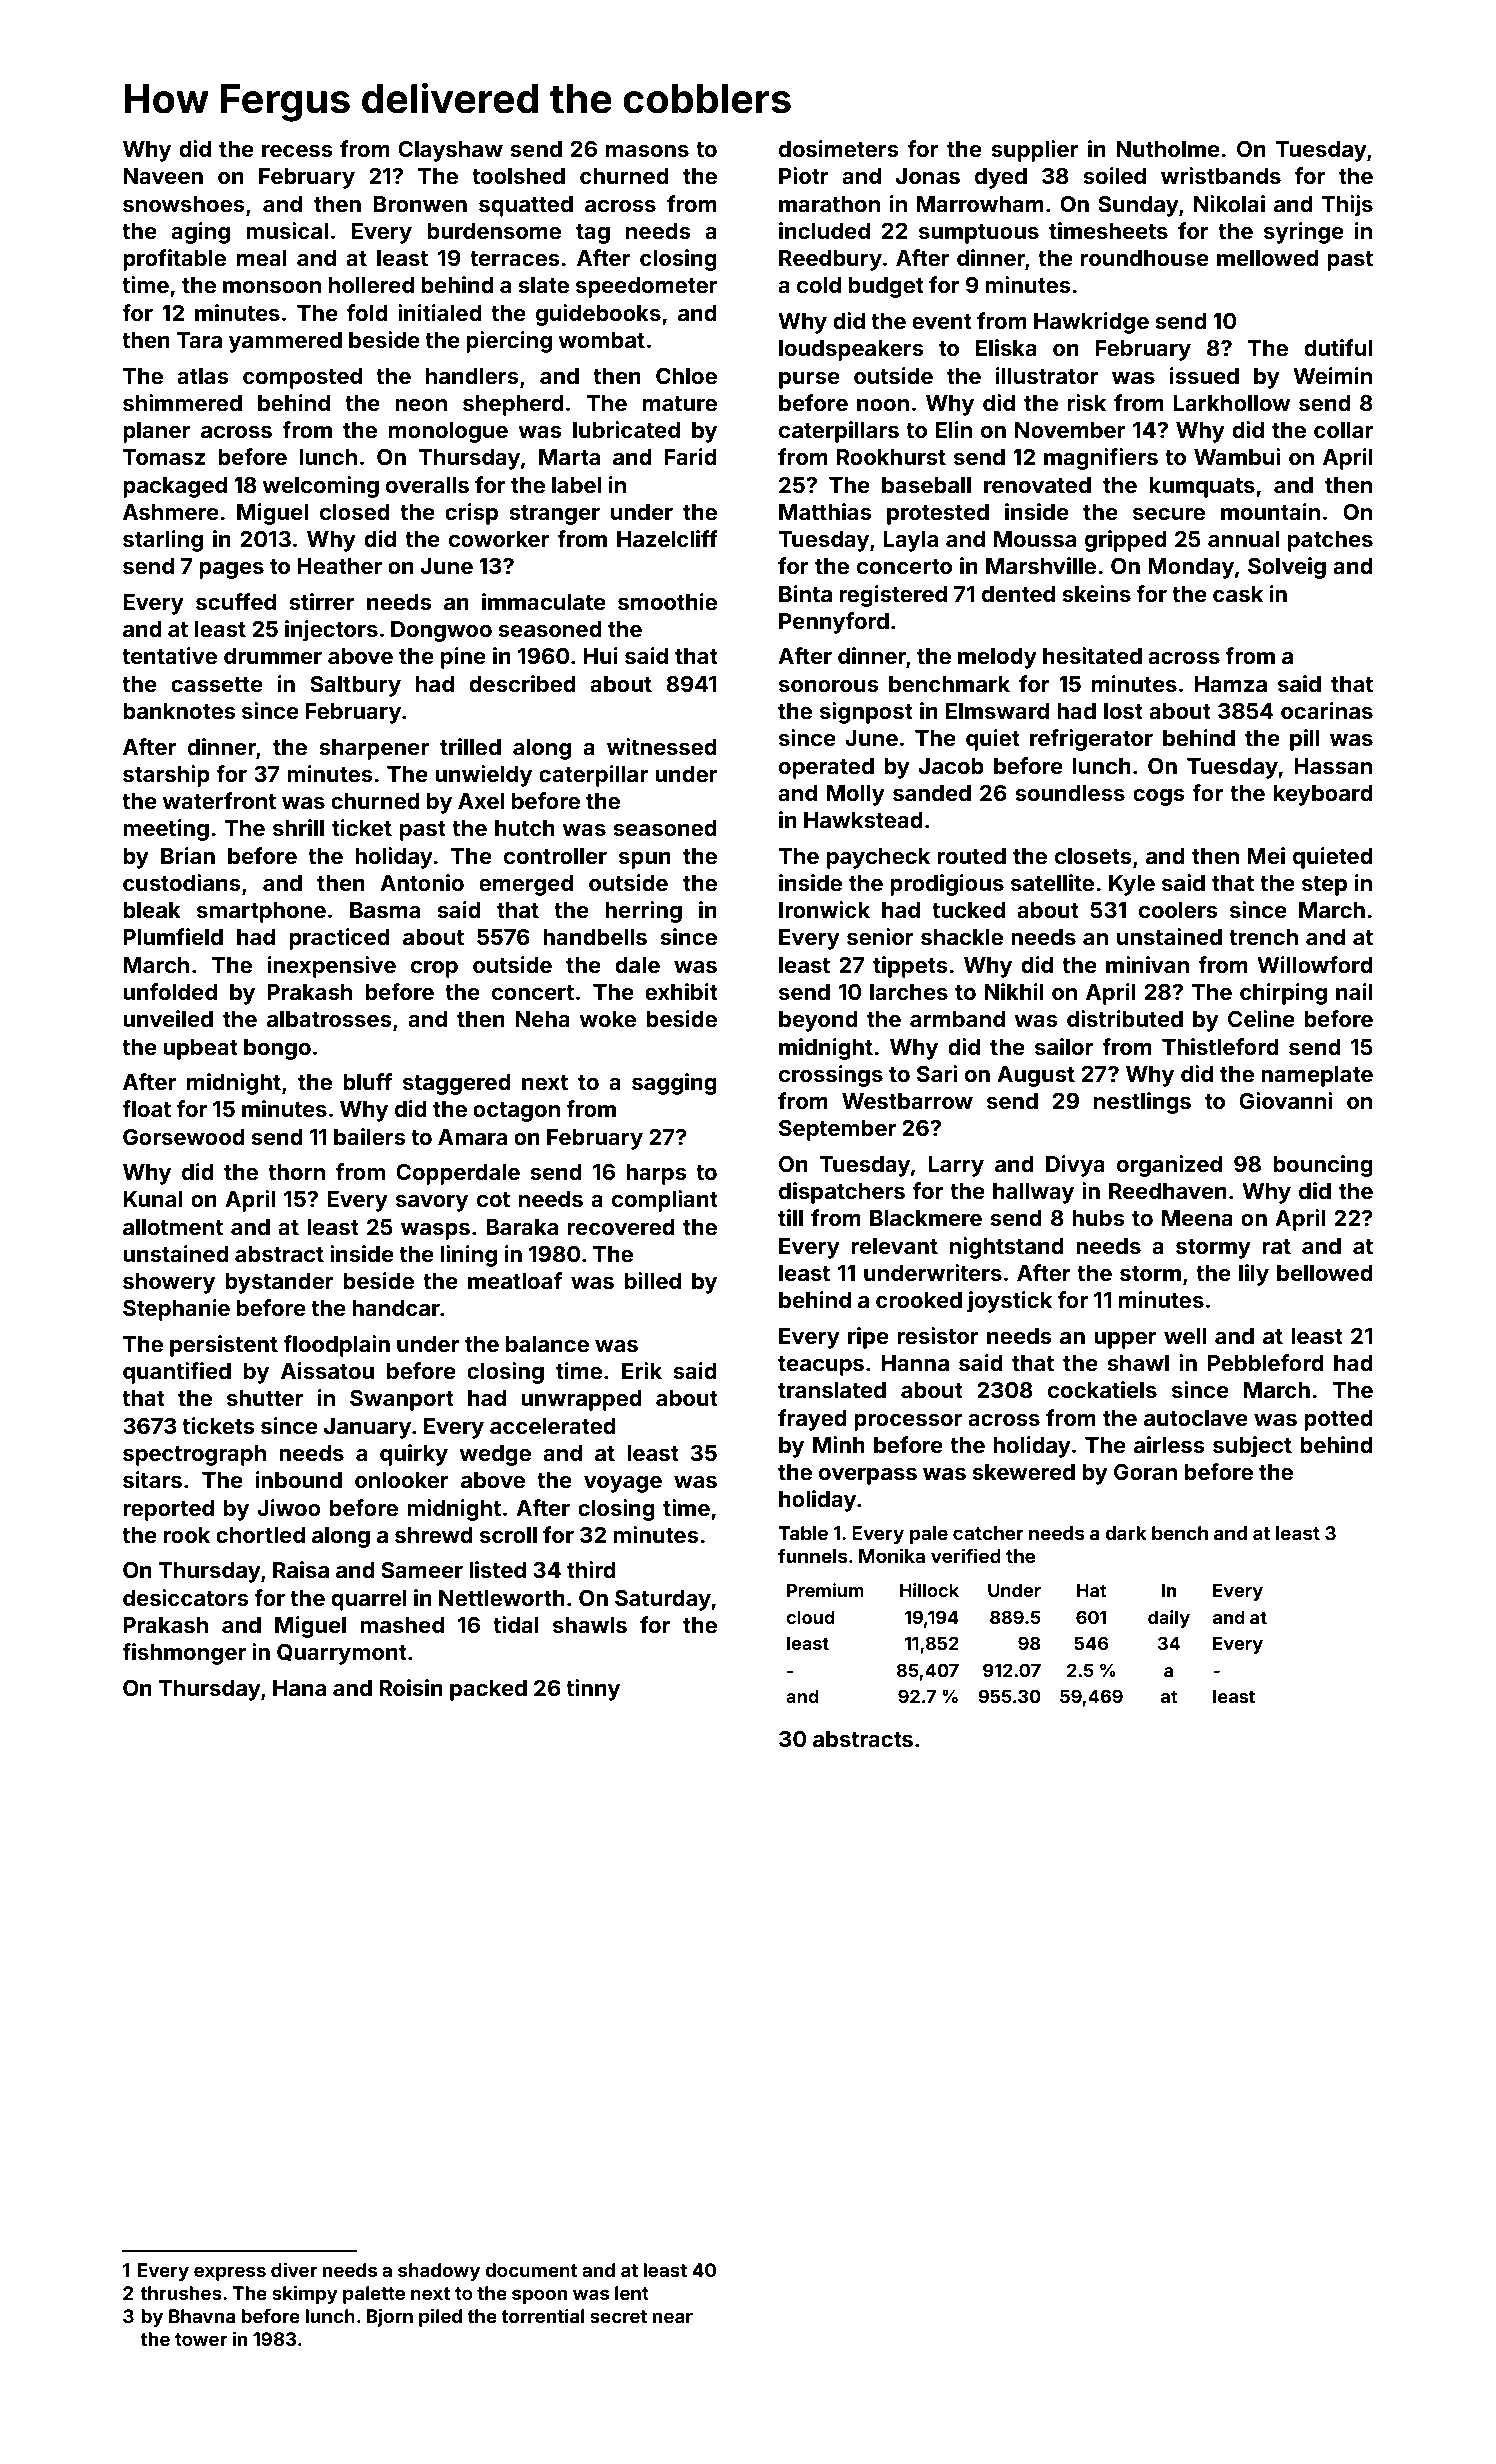 This document has width=1496, height=2464. What do you see at coordinates (672, 2317) in the document?
I see `near` at bounding box center [672, 2317].
